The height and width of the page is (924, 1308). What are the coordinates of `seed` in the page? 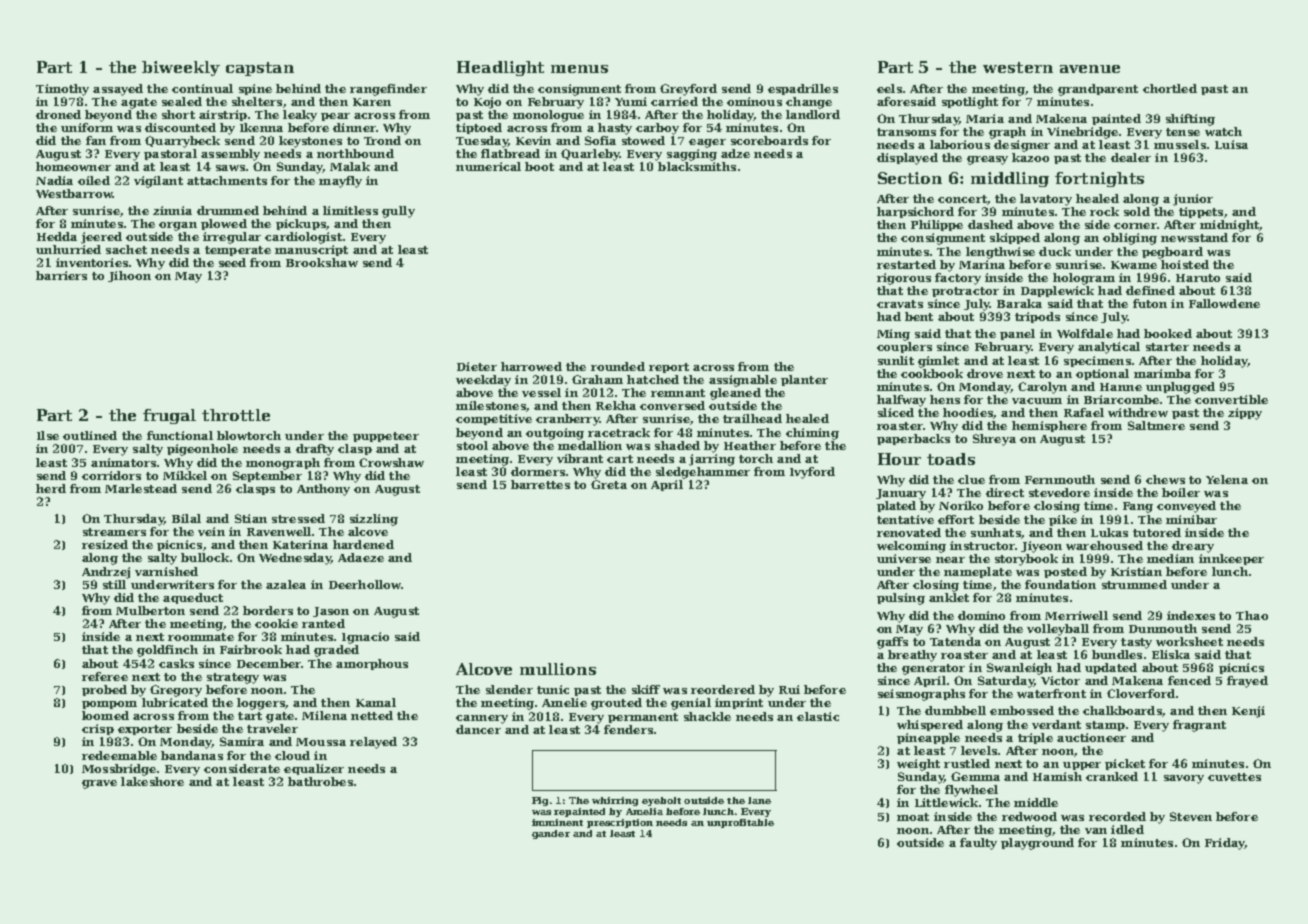 It's located at (232, 262).
